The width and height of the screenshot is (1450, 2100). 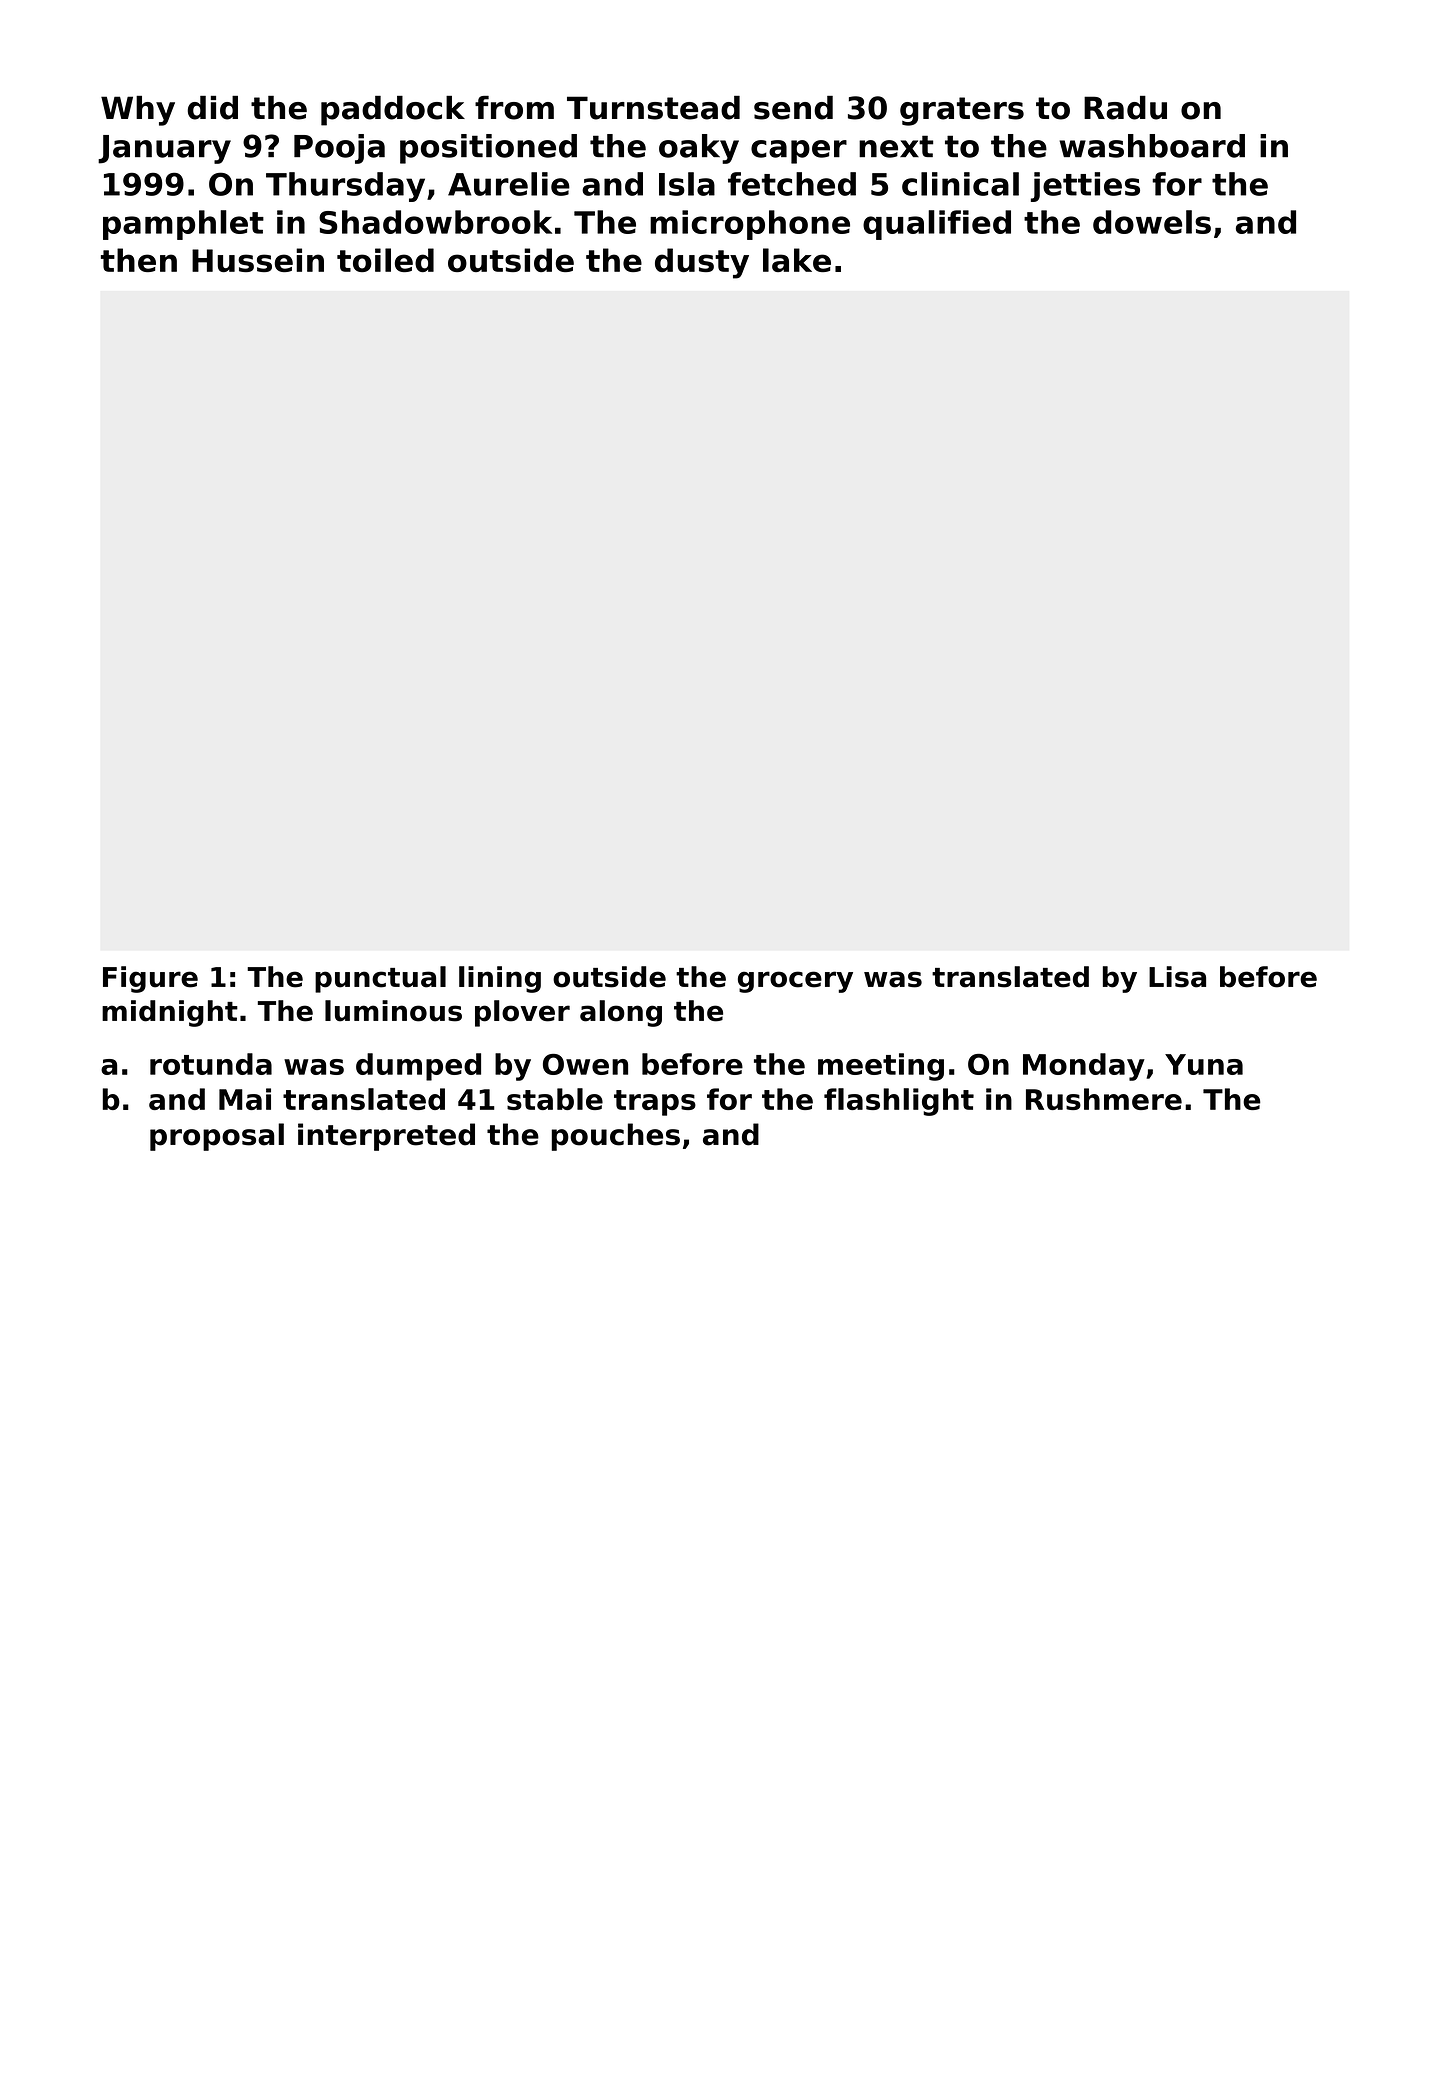 I want to click on grocery, so click(x=795, y=982).
